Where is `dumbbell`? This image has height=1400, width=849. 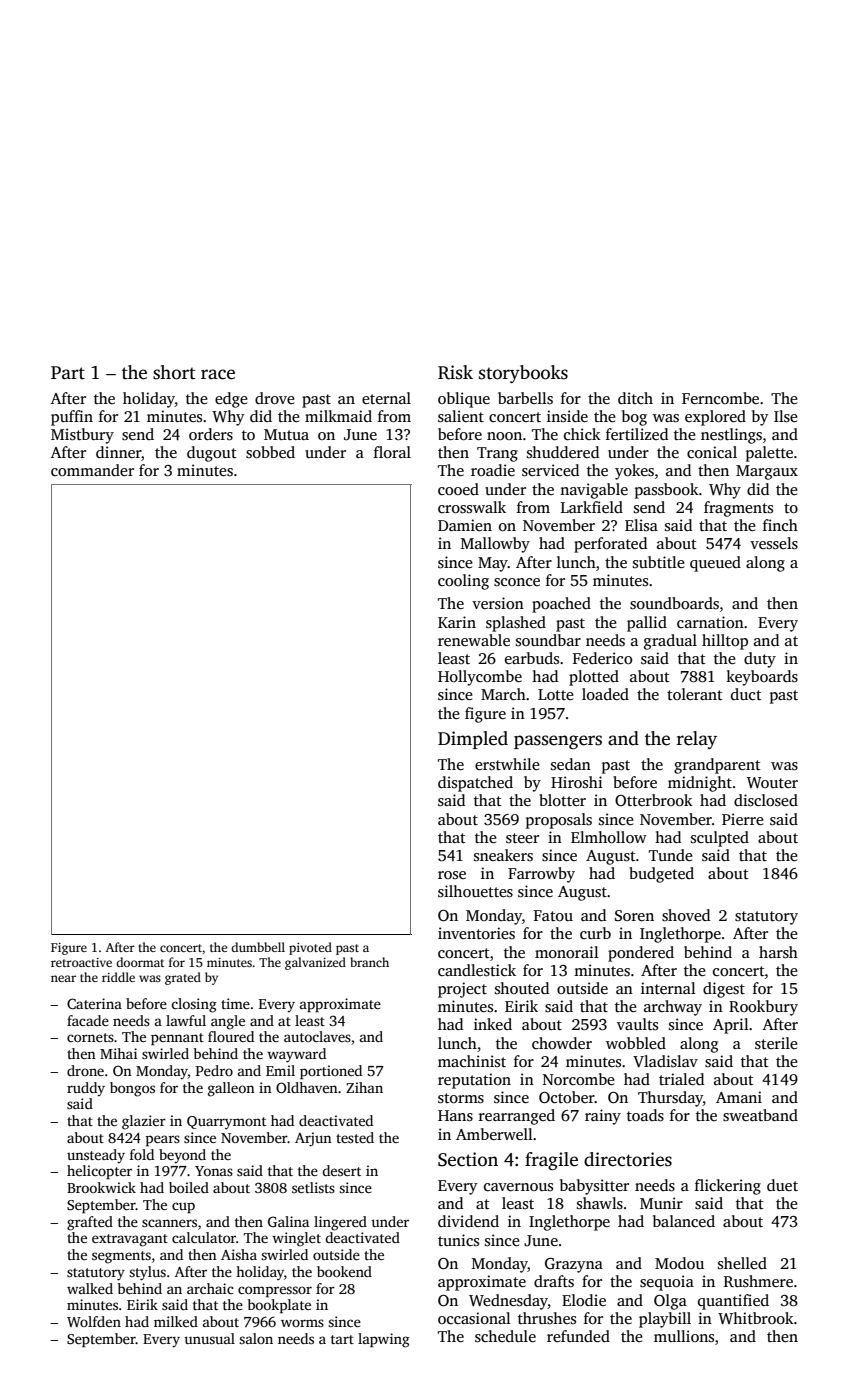 dumbbell is located at coordinates (258, 947).
